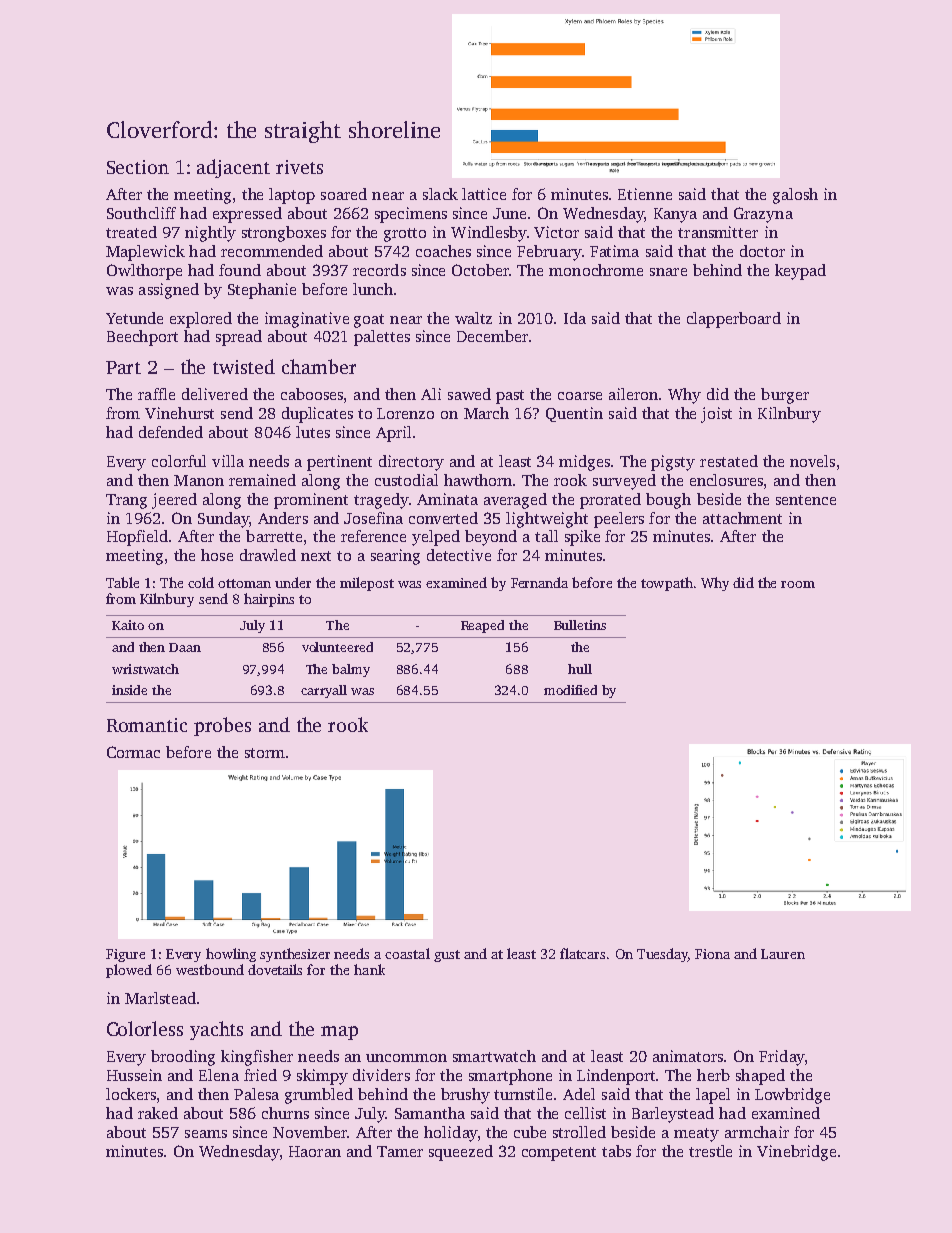 The width and height of the screenshot is (952, 1233). Describe the element at coordinates (407, 953) in the screenshot. I see `coastal` at that location.
